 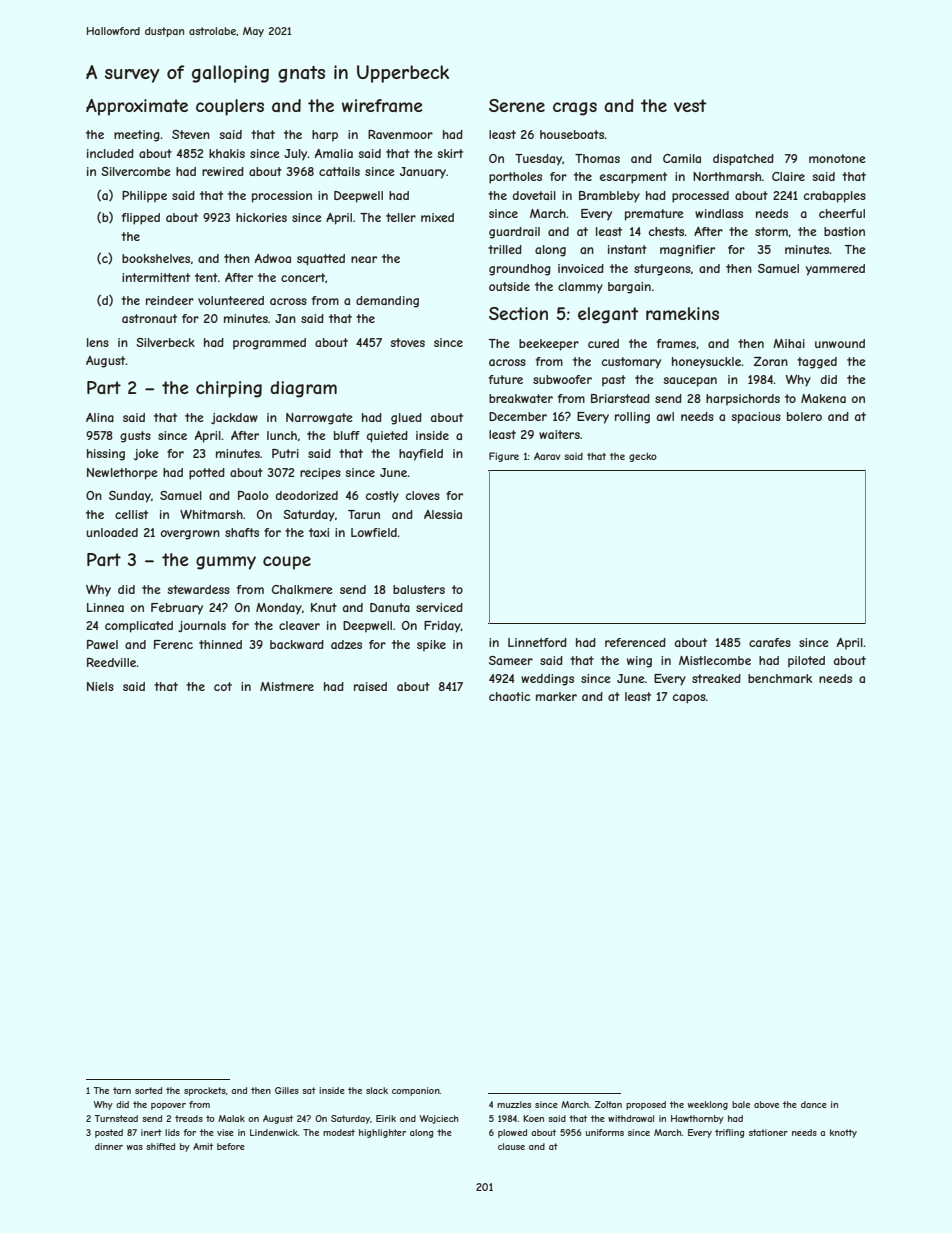 I want to click on benchmark, so click(x=780, y=678).
